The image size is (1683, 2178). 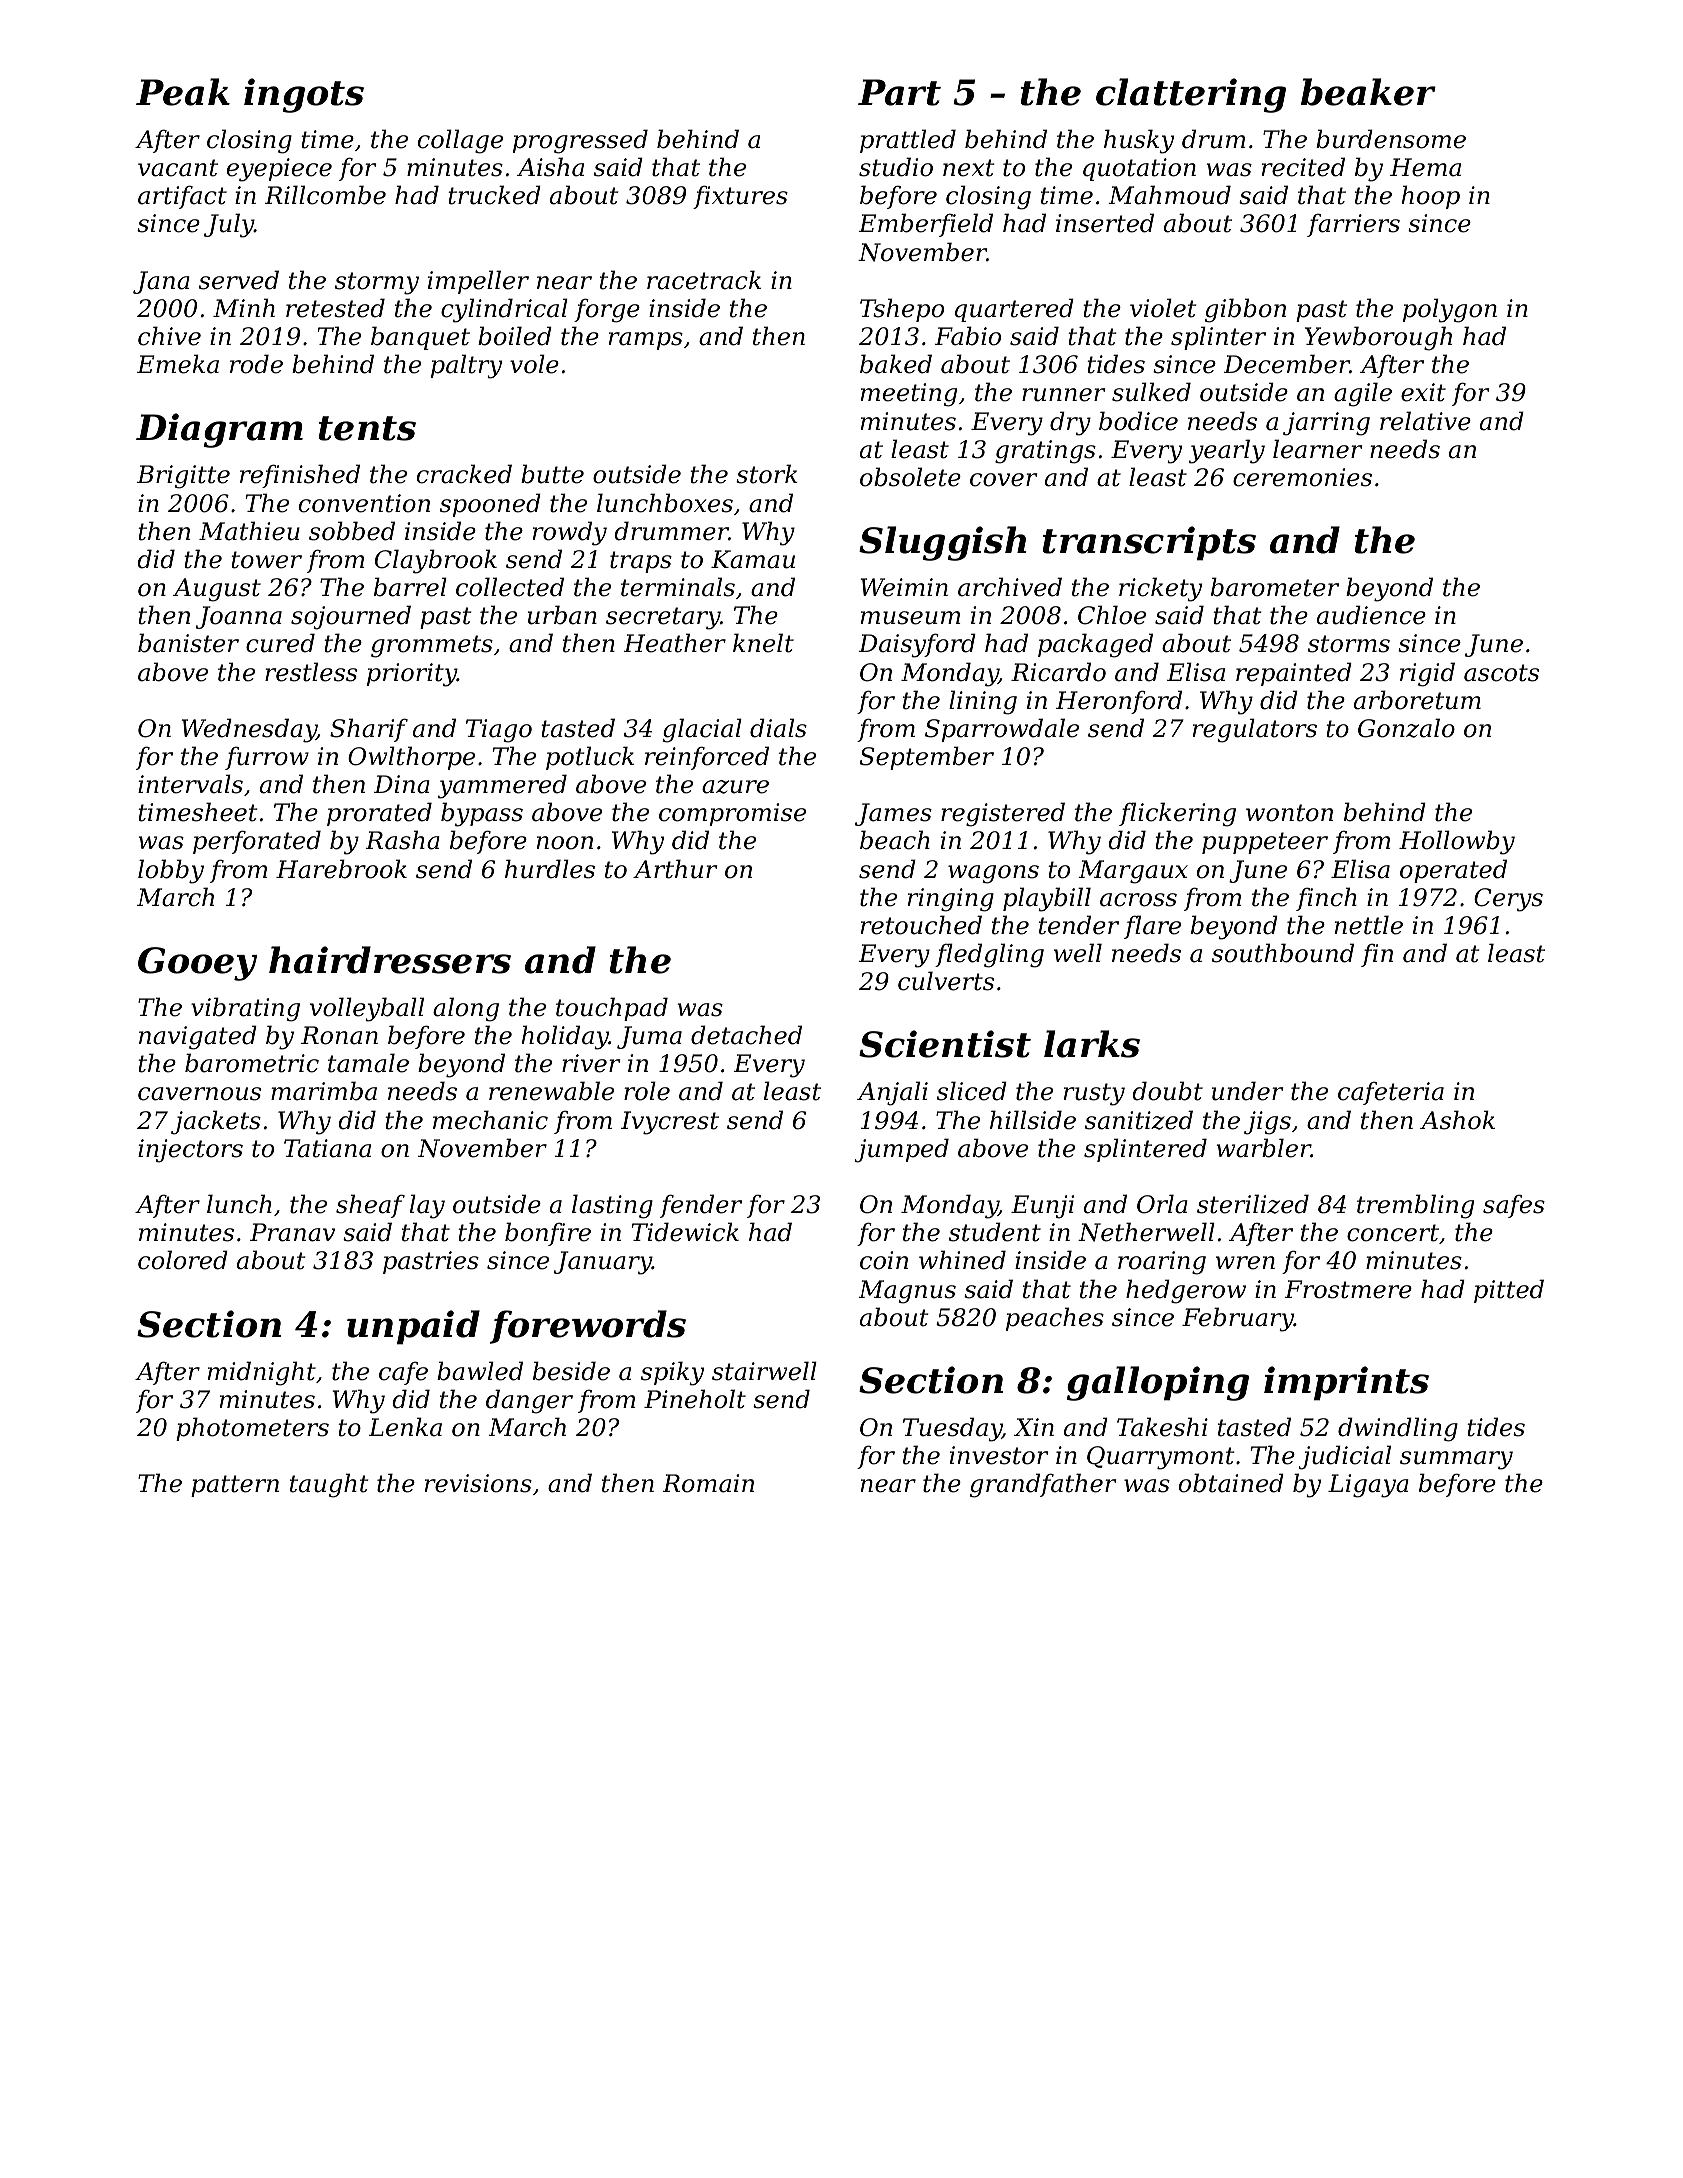 I want to click on polygon, so click(x=1450, y=310).
